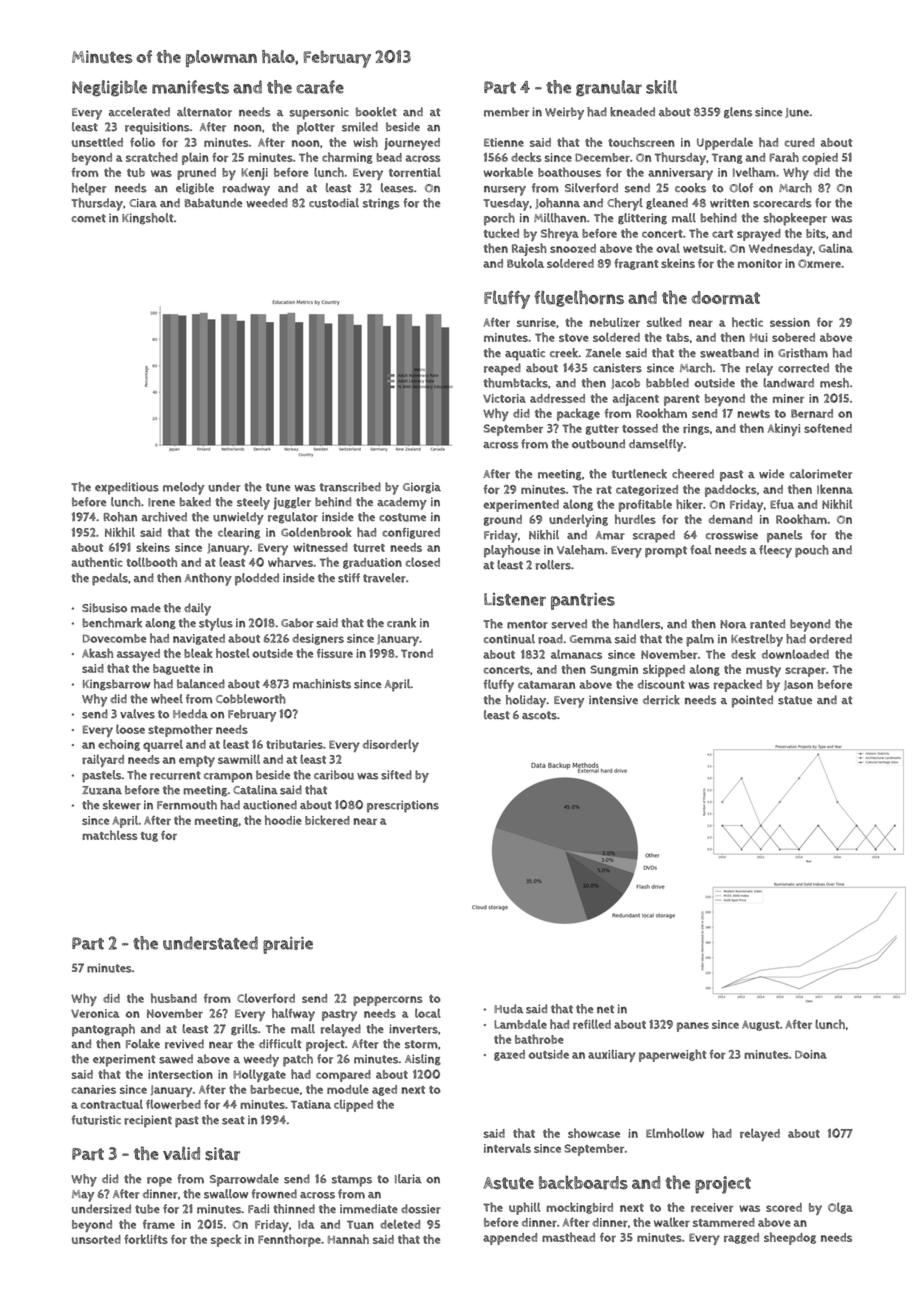 This screenshot has width=924, height=1308. I want to click on traveler, so click(384, 578).
